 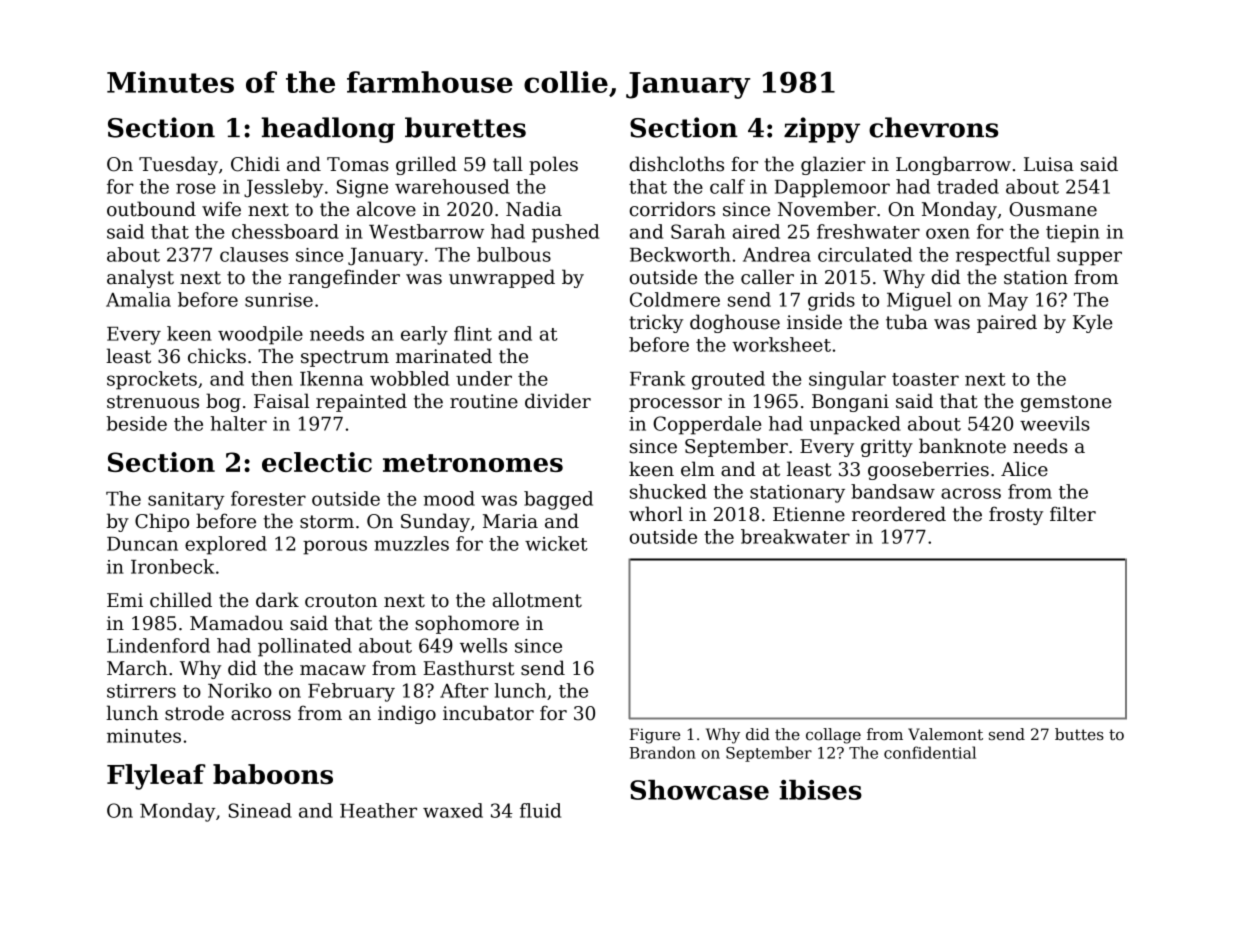 I want to click on chevrons, so click(x=933, y=127).
